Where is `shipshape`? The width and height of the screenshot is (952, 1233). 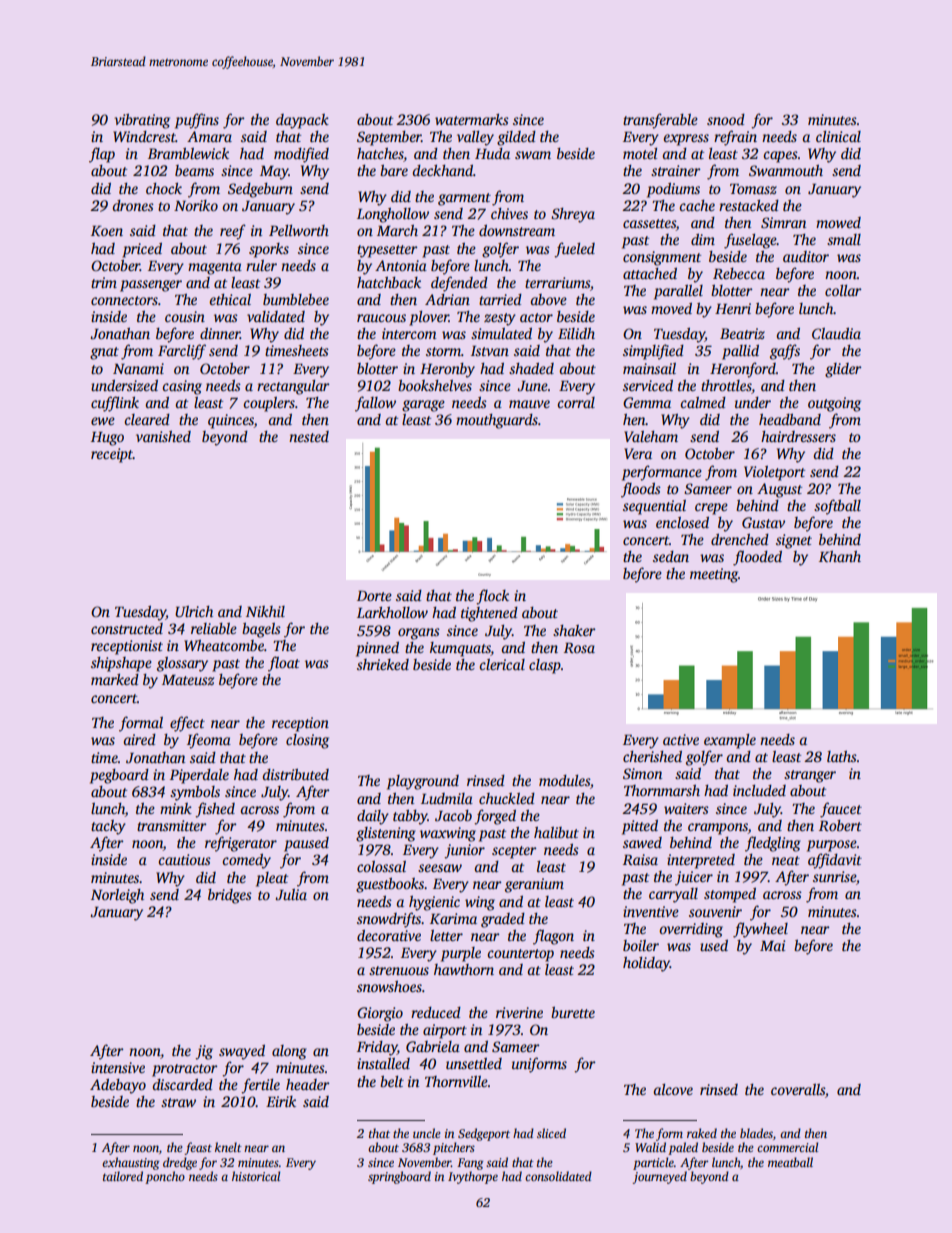
shipshape is located at coordinates (121, 664).
